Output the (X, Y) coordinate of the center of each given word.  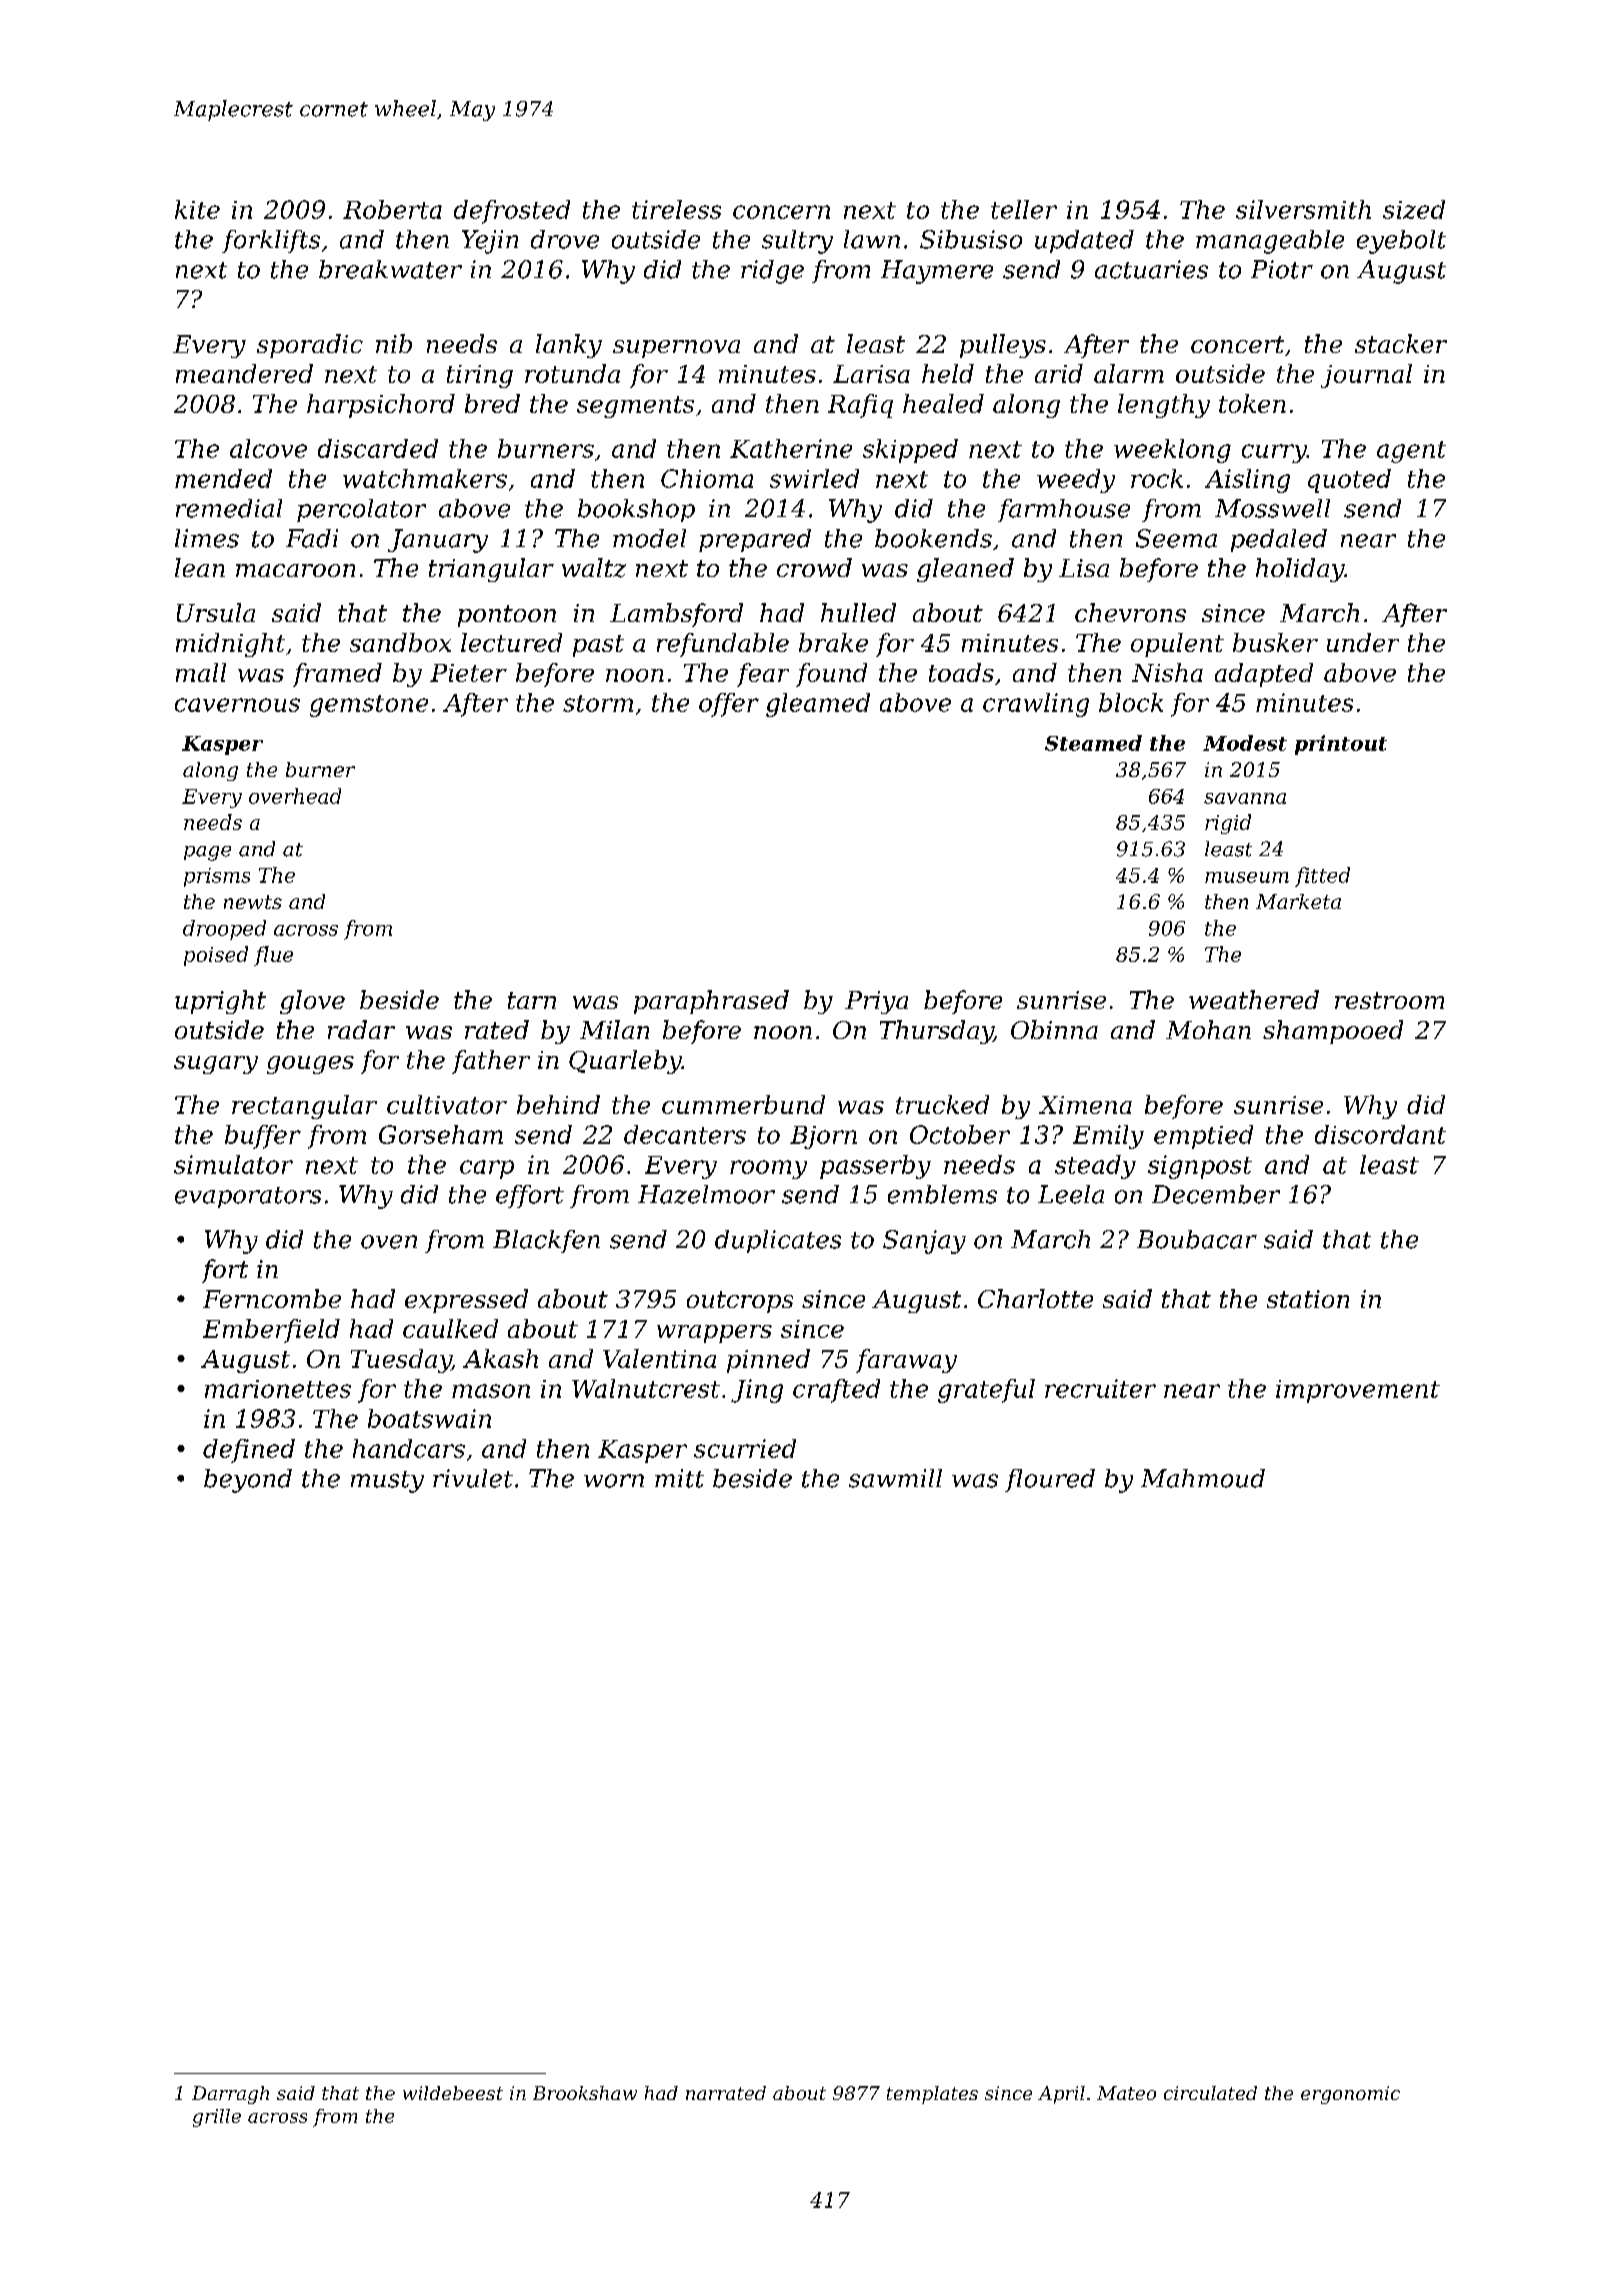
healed (943, 403)
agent (1411, 452)
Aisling (1247, 481)
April (1061, 2095)
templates (932, 2095)
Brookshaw (585, 2093)
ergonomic (1350, 2095)
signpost (1200, 1167)
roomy (768, 1169)
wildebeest (453, 2093)
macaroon (295, 570)
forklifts (271, 241)
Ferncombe (272, 1298)
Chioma (707, 478)
